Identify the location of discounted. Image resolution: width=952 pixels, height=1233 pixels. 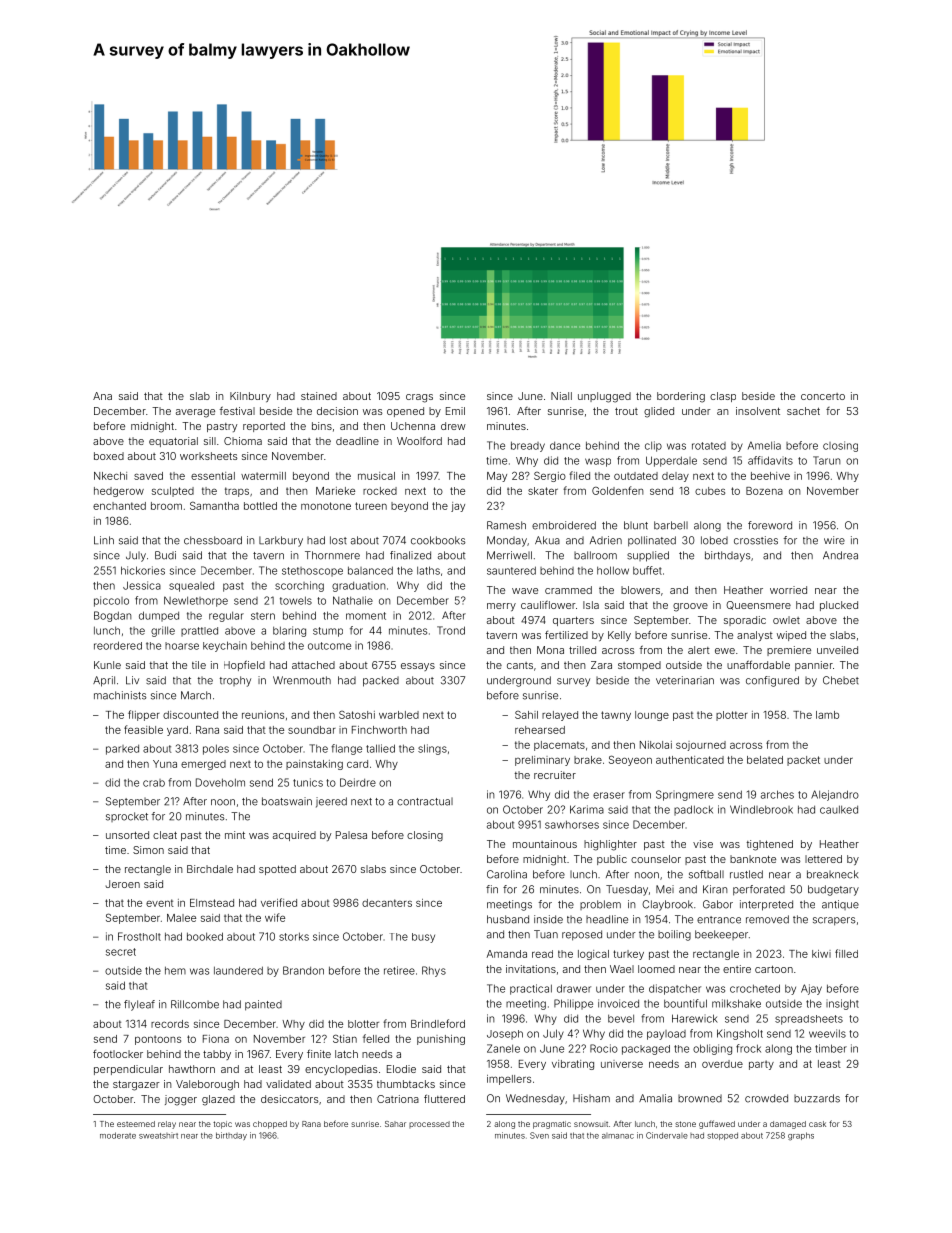
(190, 715).
